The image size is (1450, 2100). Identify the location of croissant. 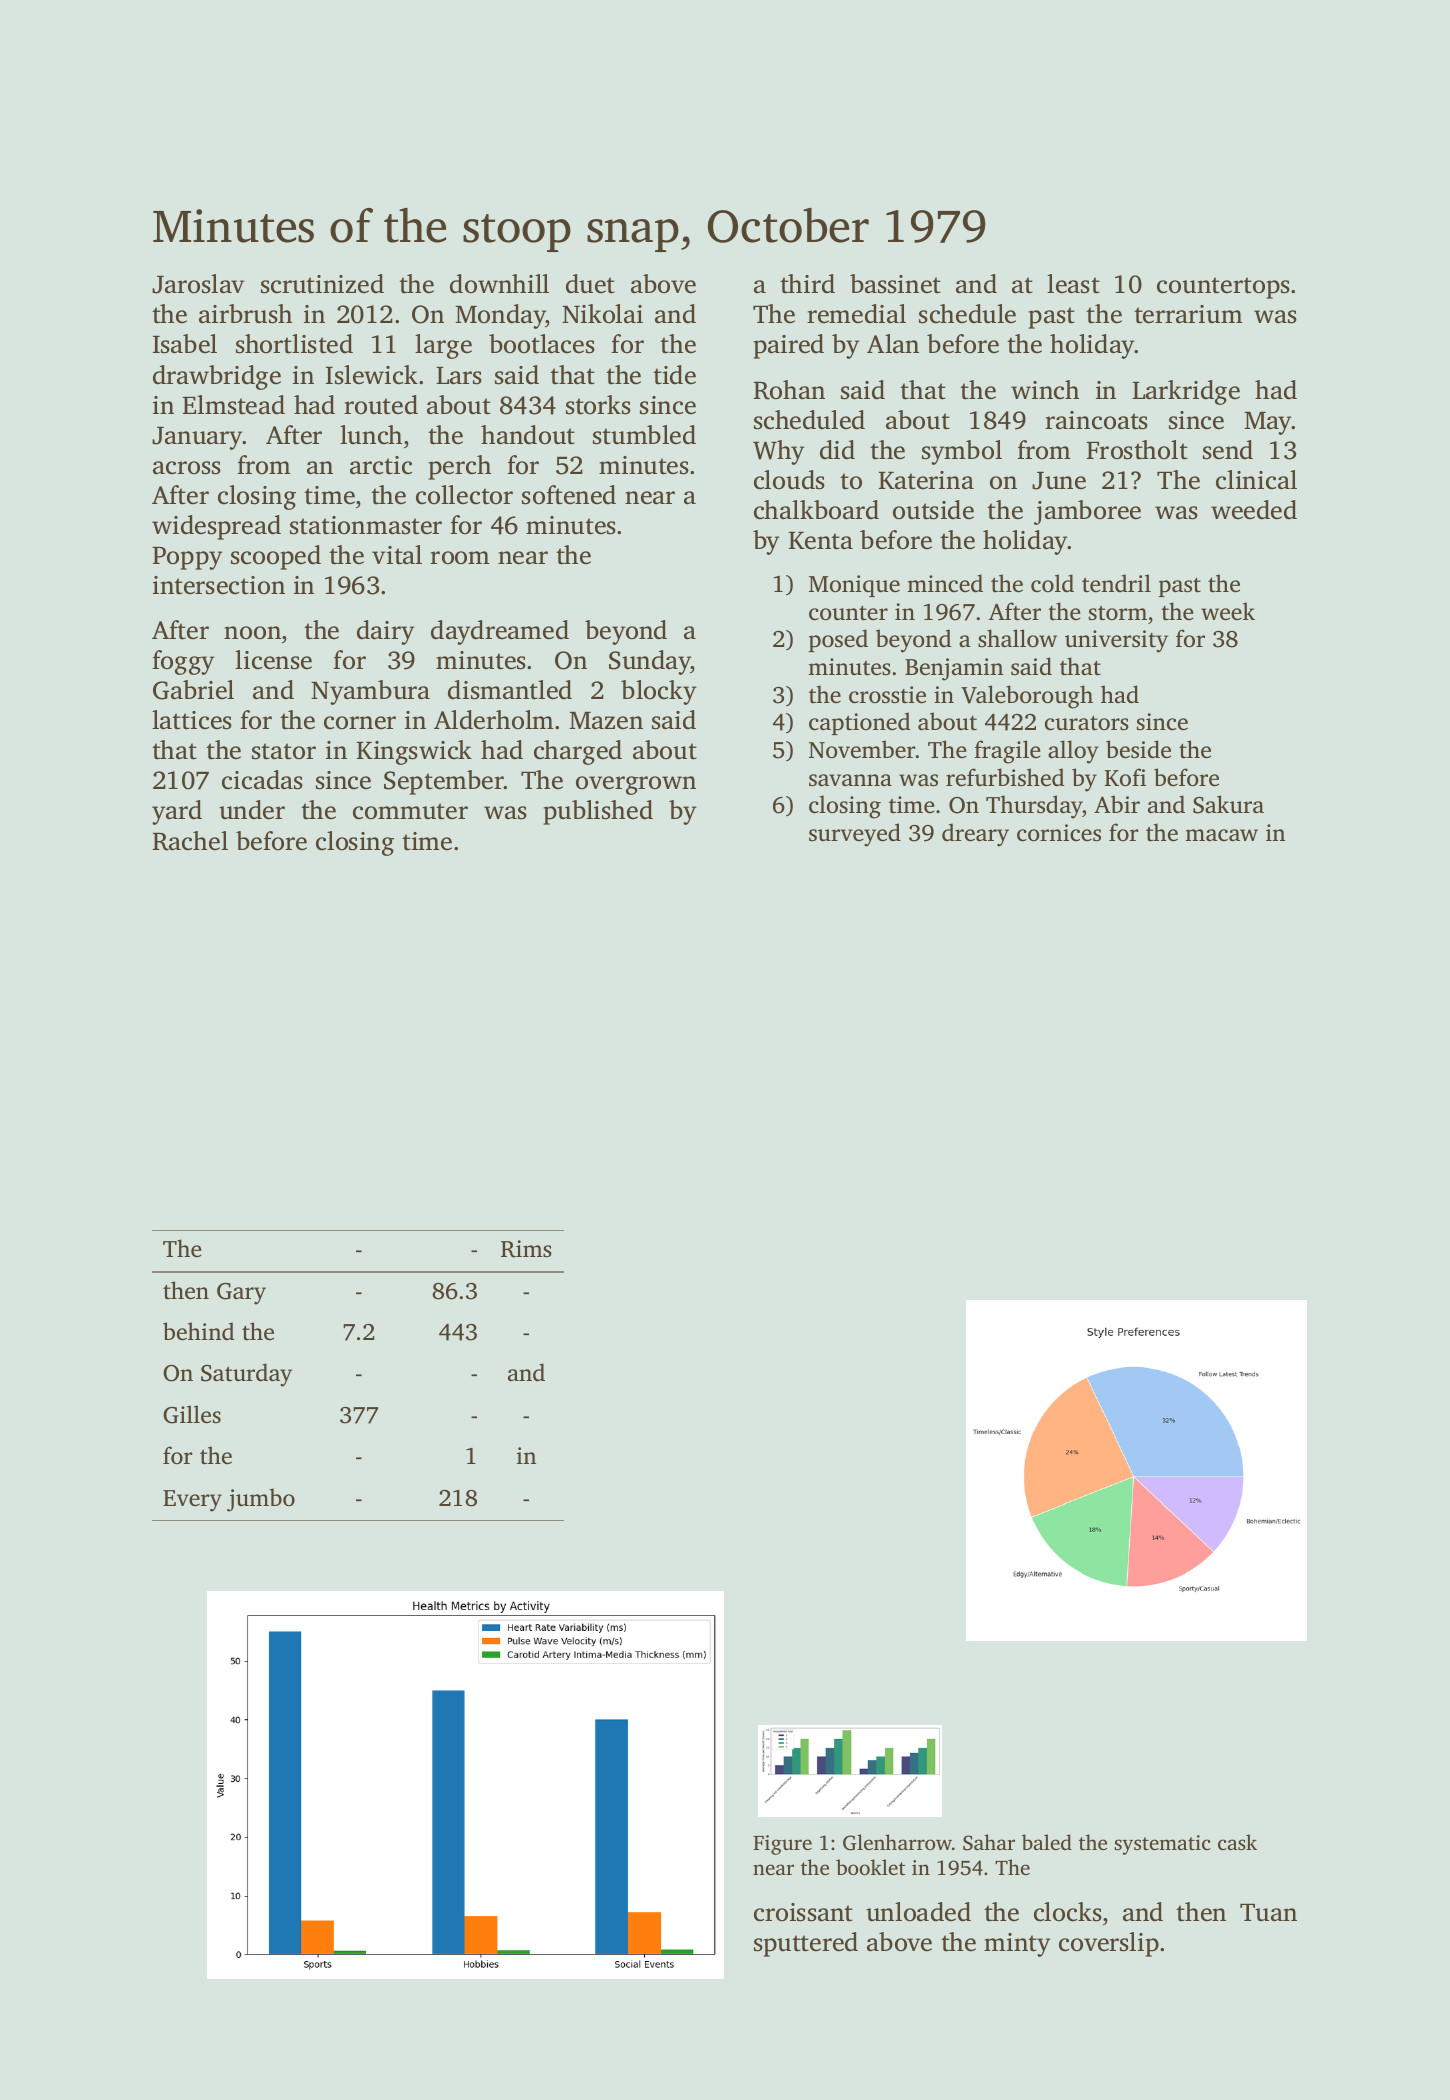
(803, 1912).
